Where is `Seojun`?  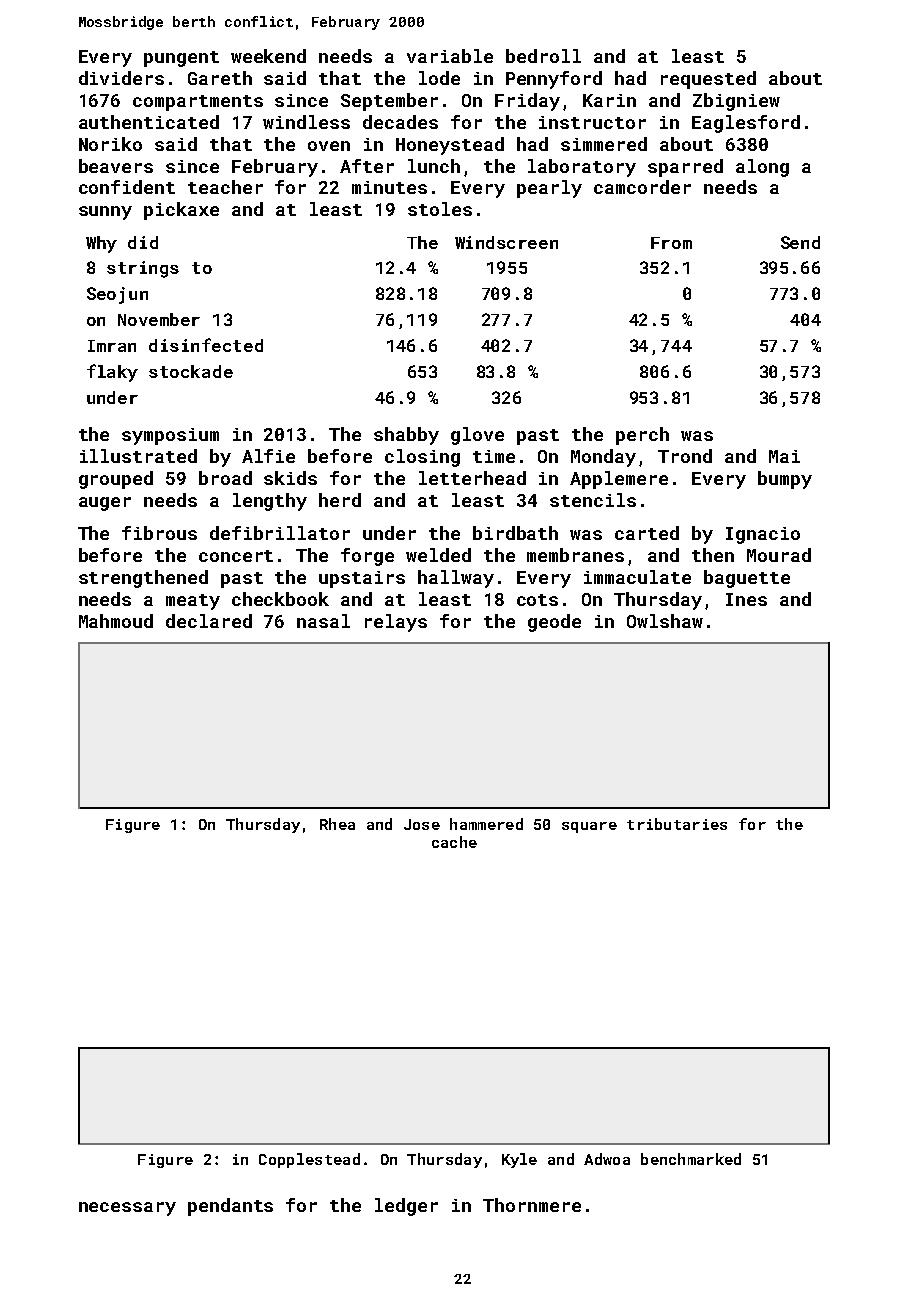 Seojun is located at coordinates (117, 295).
